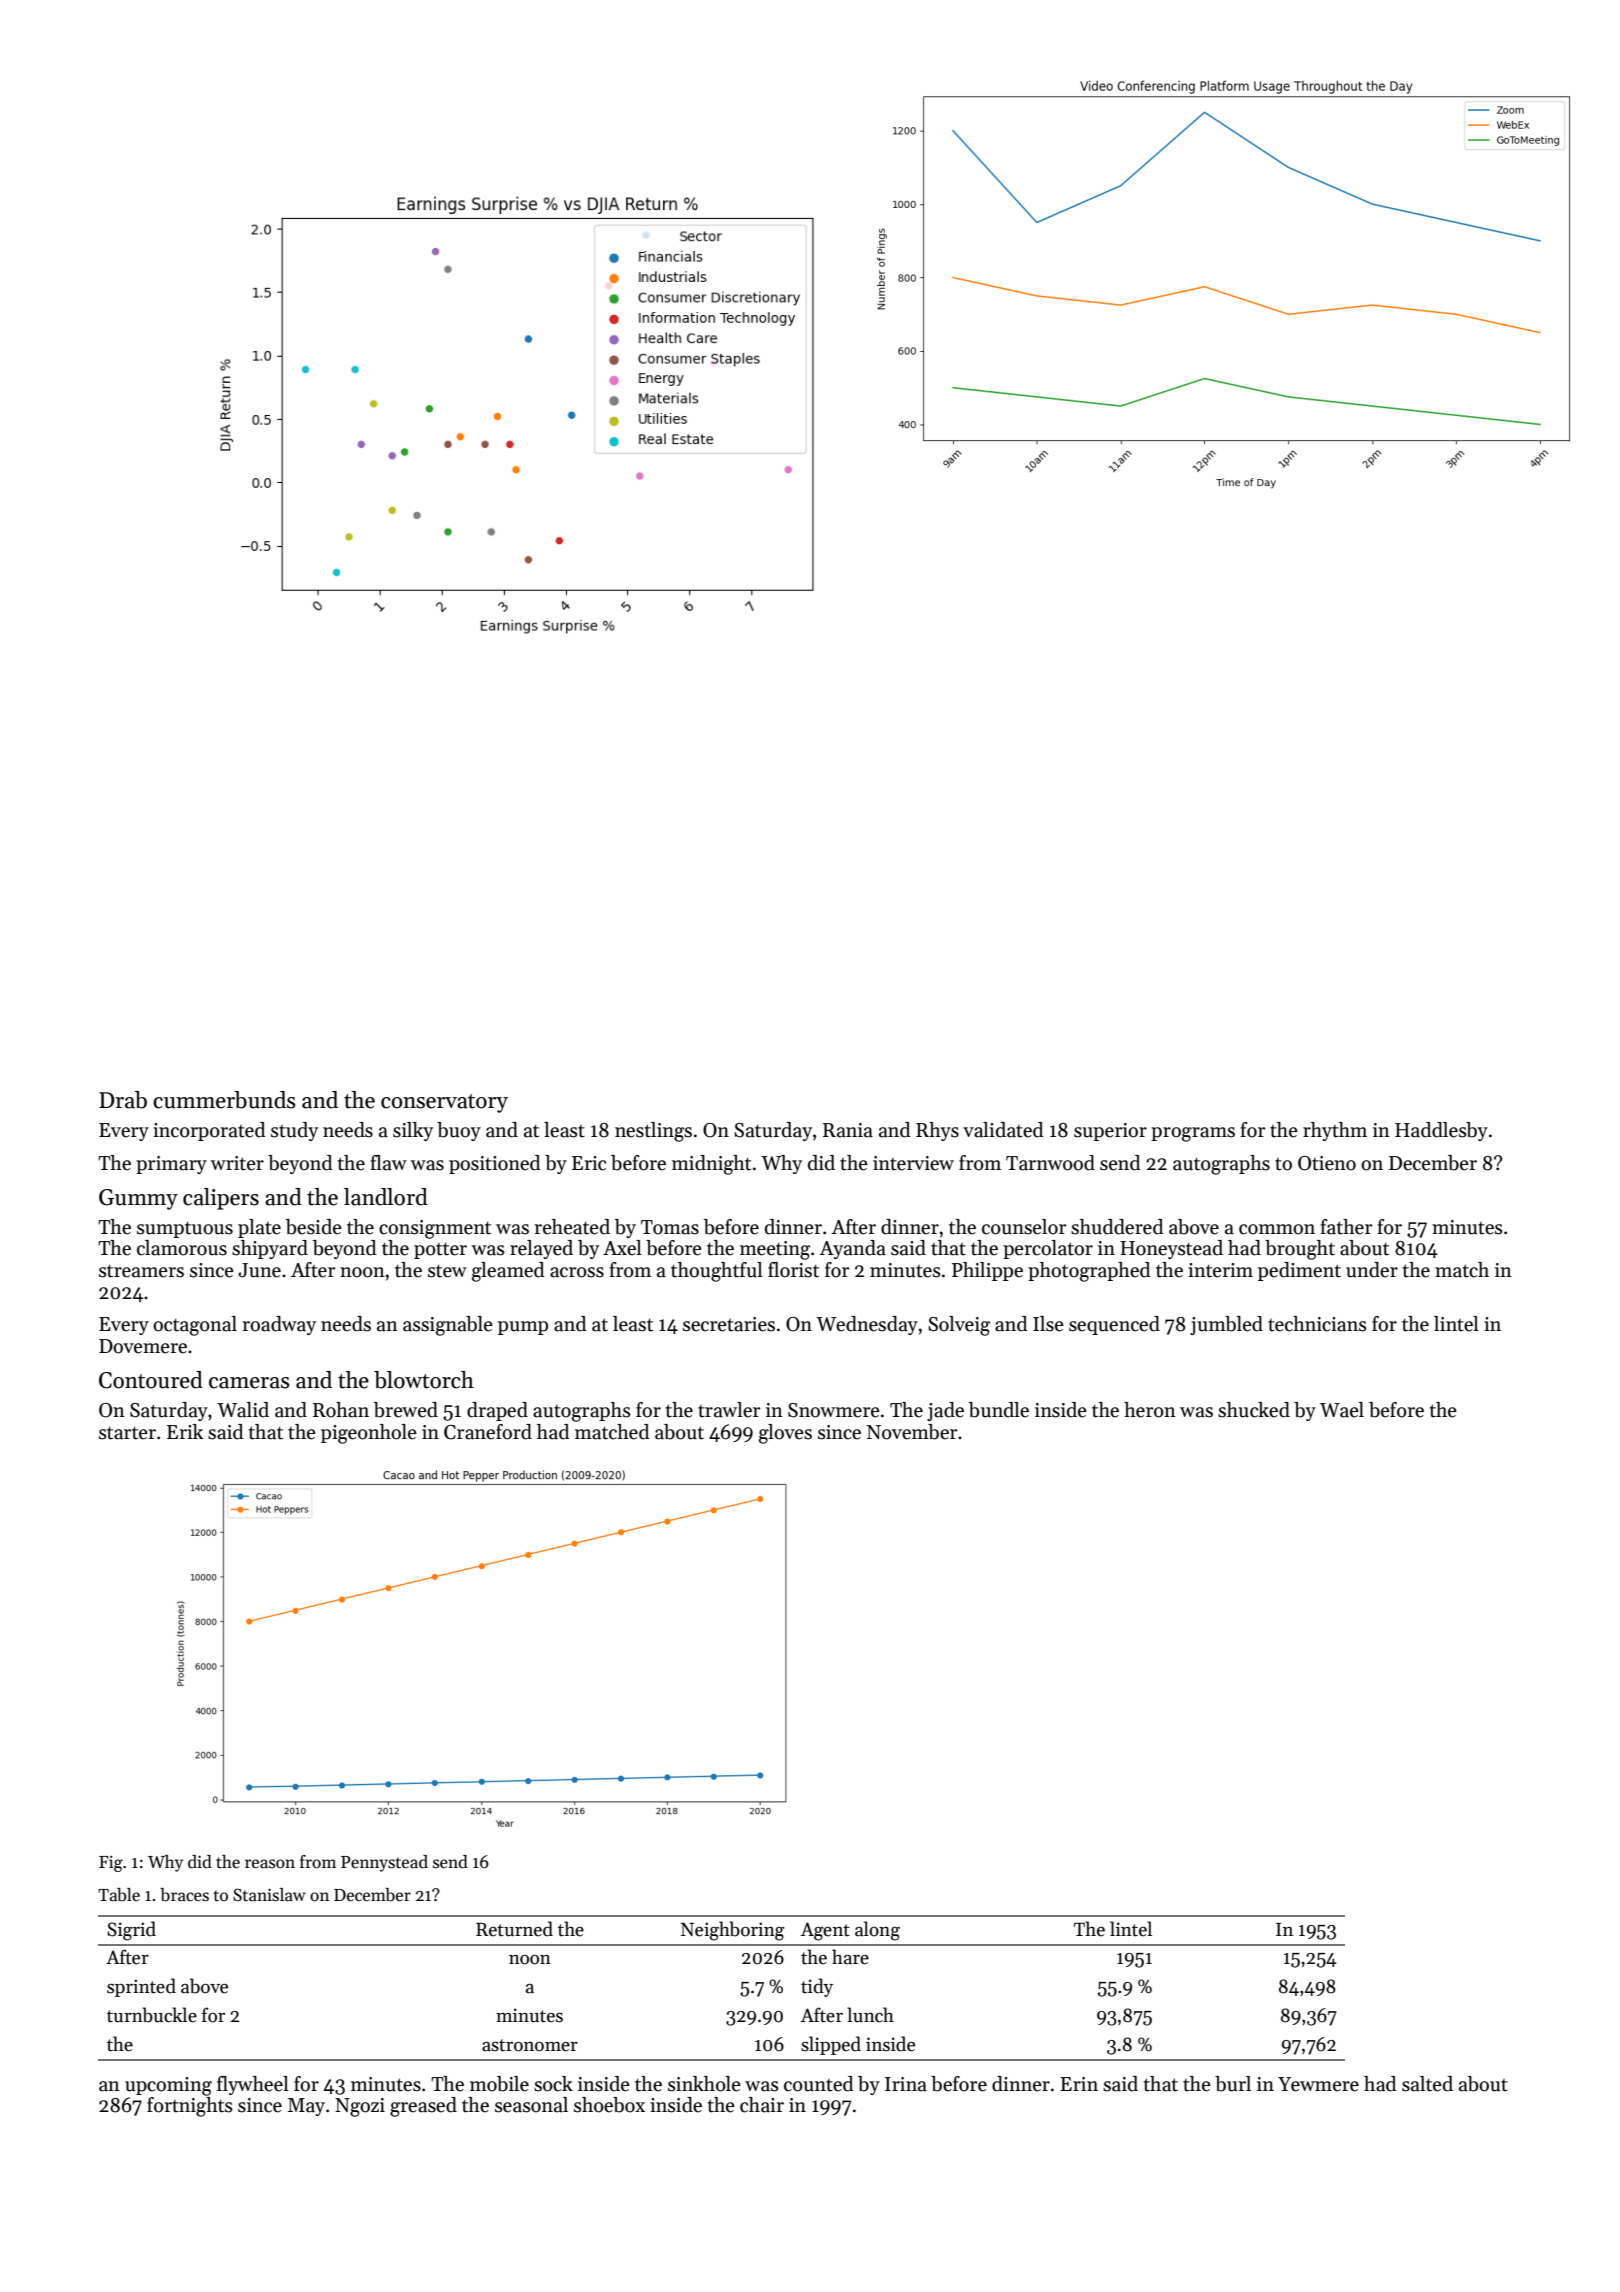  What do you see at coordinates (1441, 1131) in the screenshot?
I see `Haddlesby` at bounding box center [1441, 1131].
